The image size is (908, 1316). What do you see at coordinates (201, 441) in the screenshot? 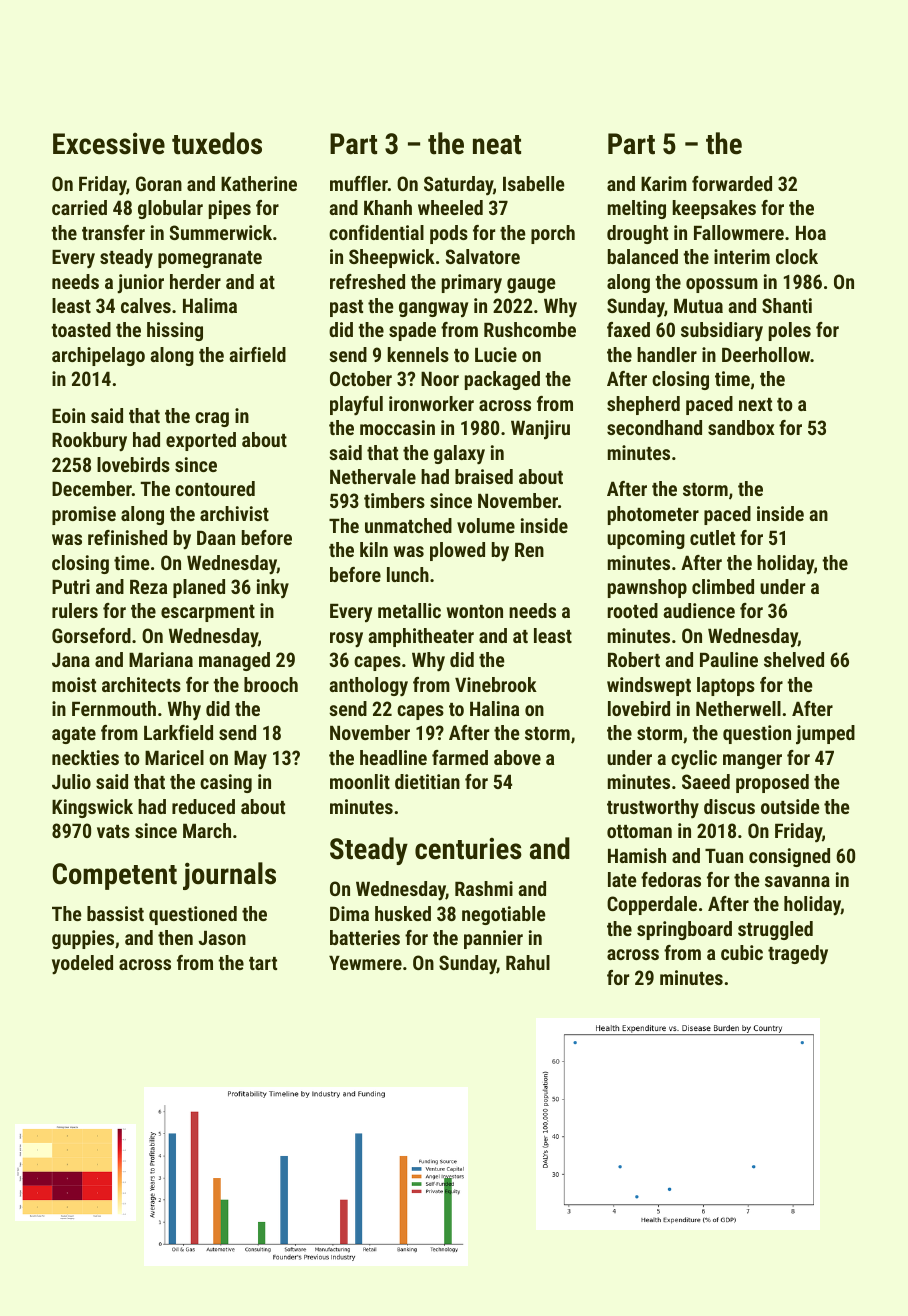
I see `exported` at bounding box center [201, 441].
